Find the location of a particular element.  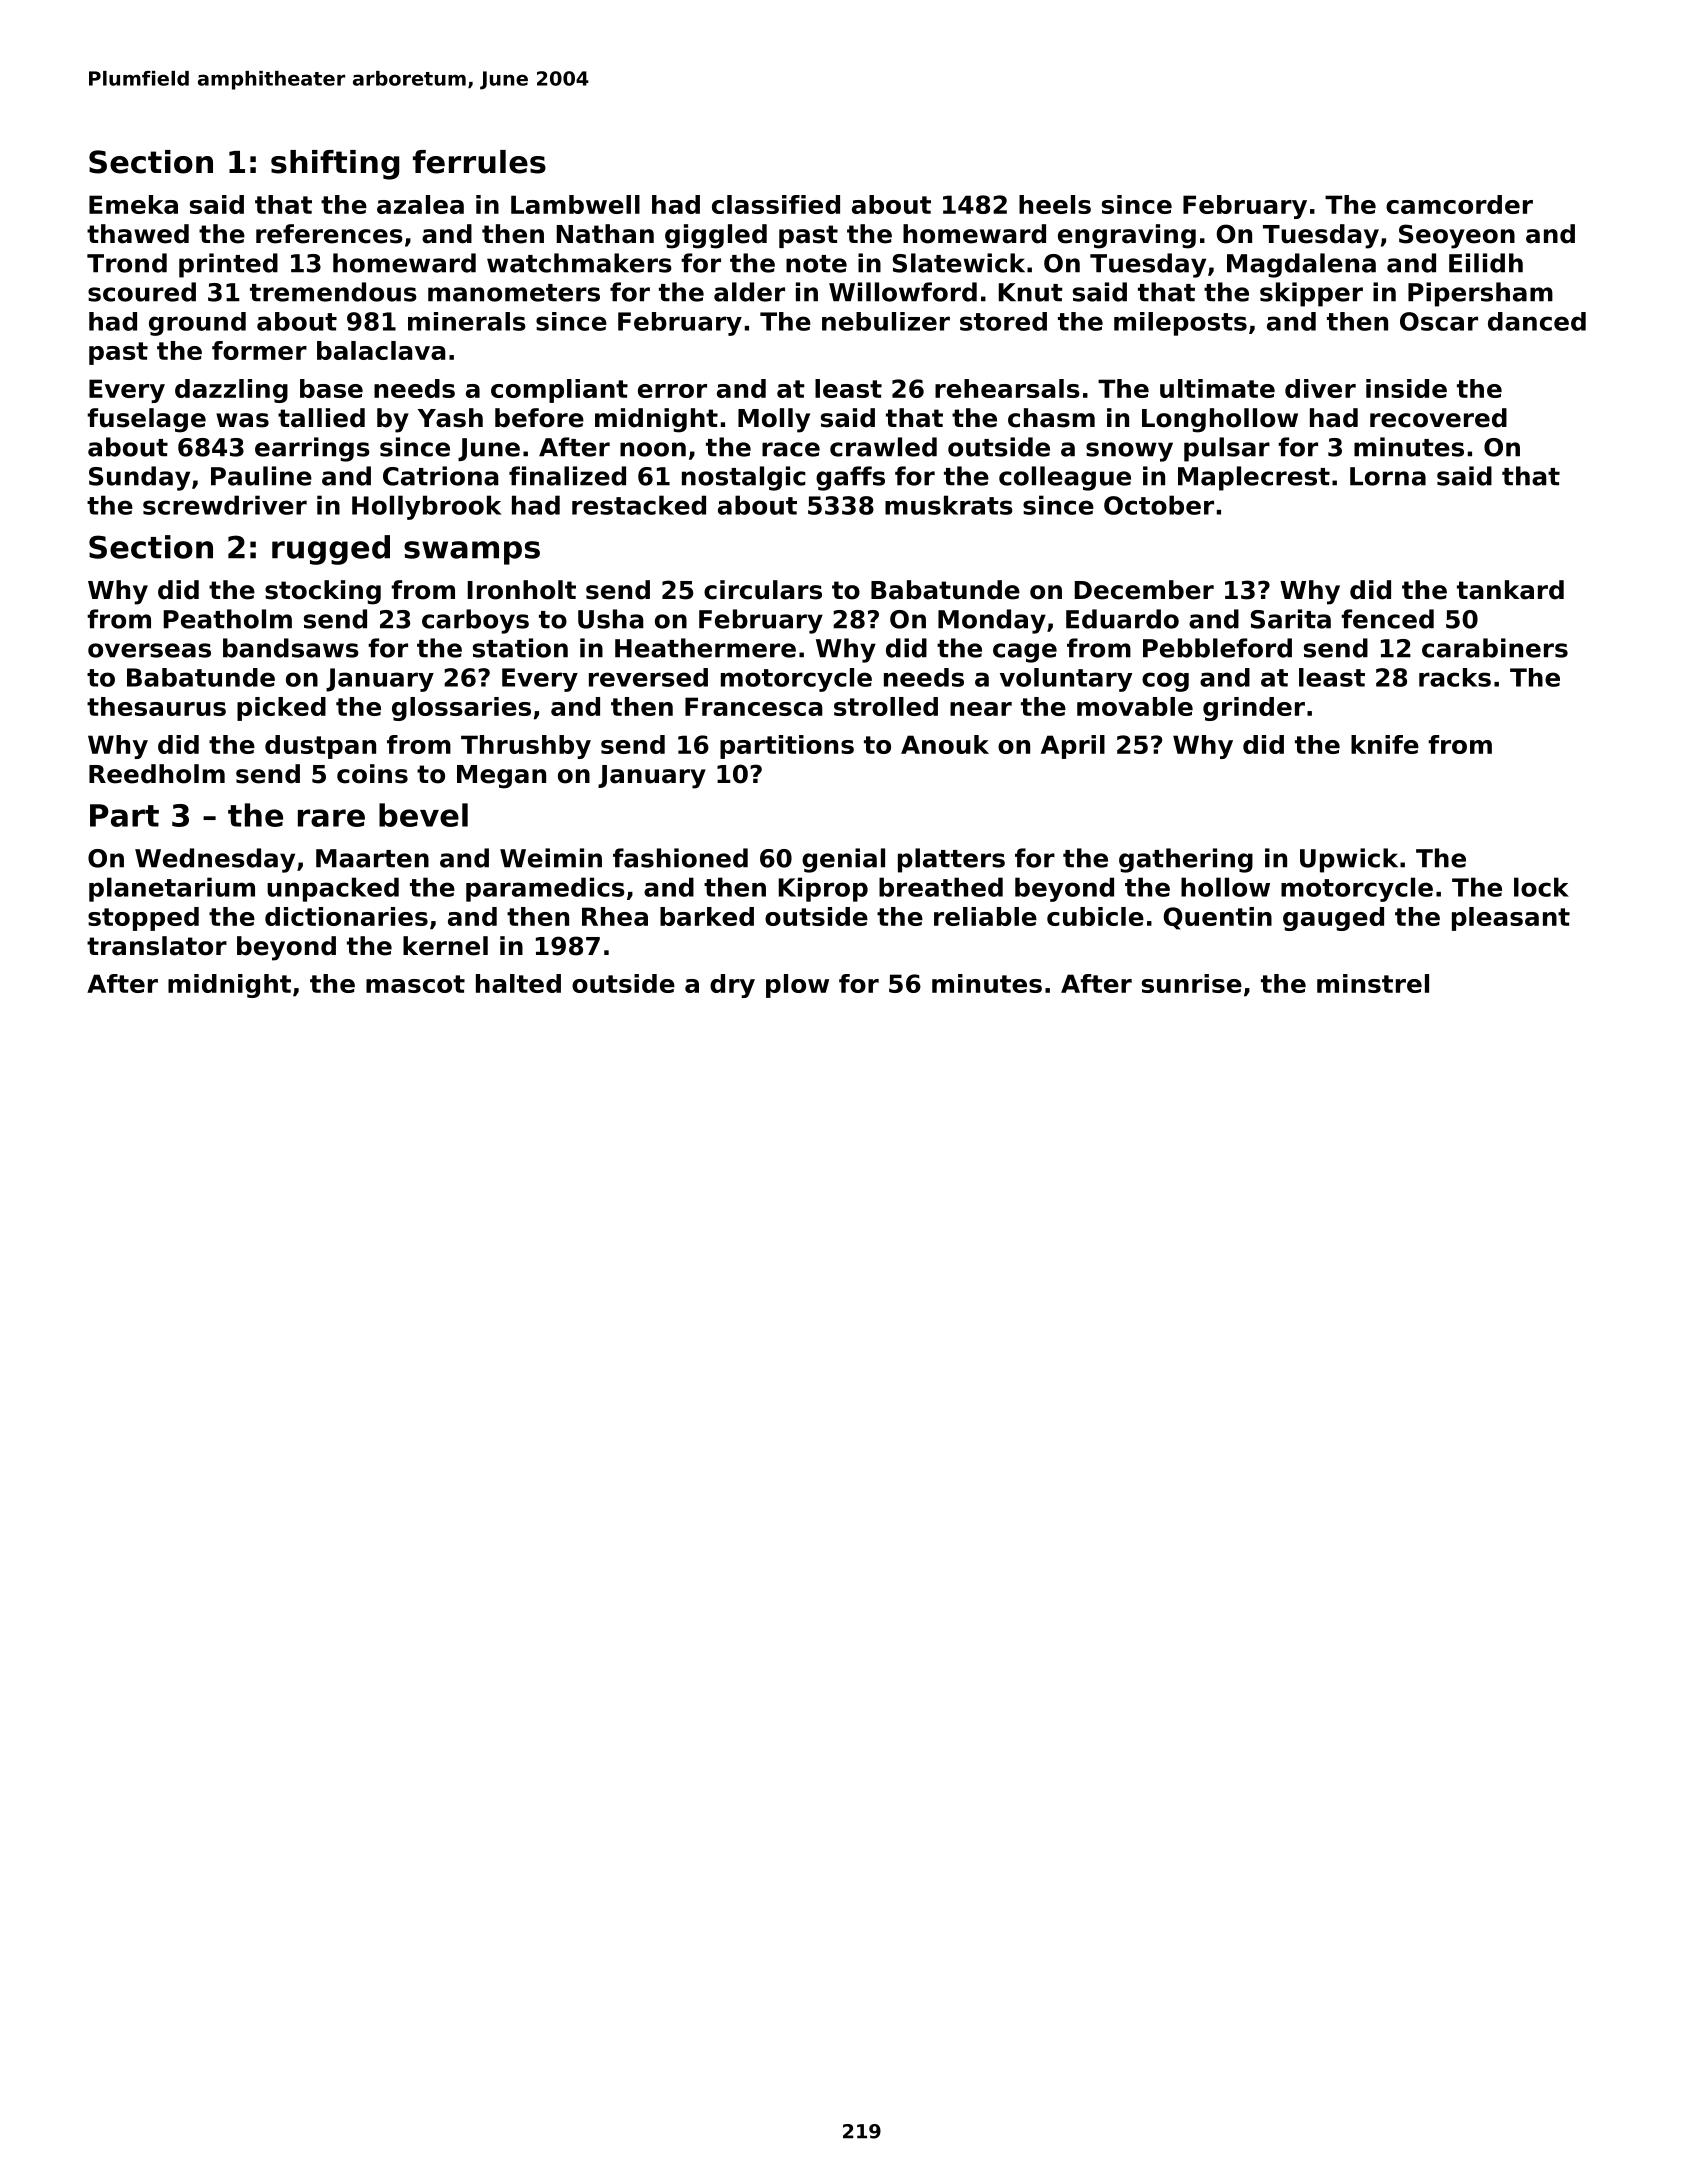

racks is located at coordinates (1455, 677).
